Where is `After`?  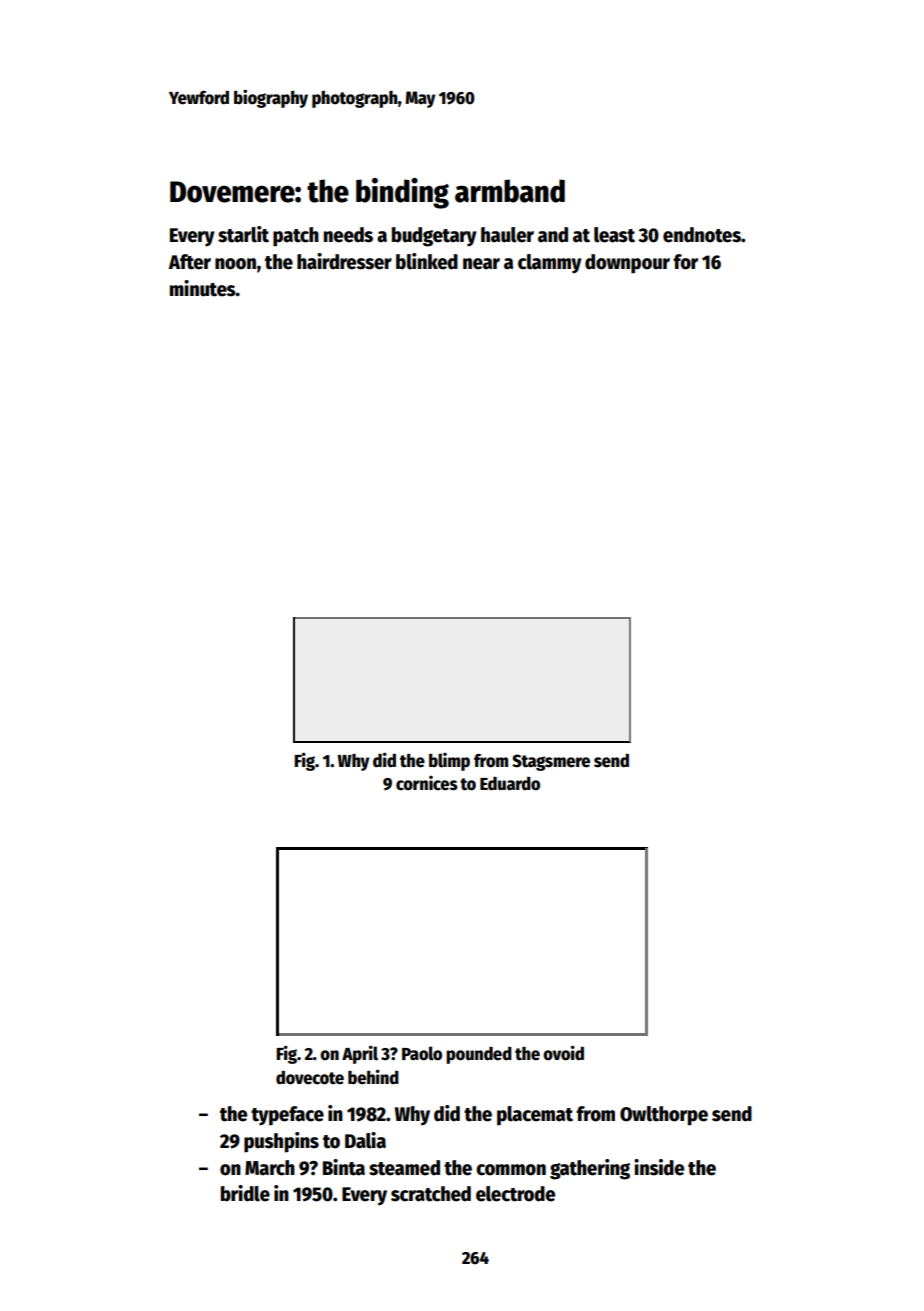 After is located at coordinates (189, 262).
